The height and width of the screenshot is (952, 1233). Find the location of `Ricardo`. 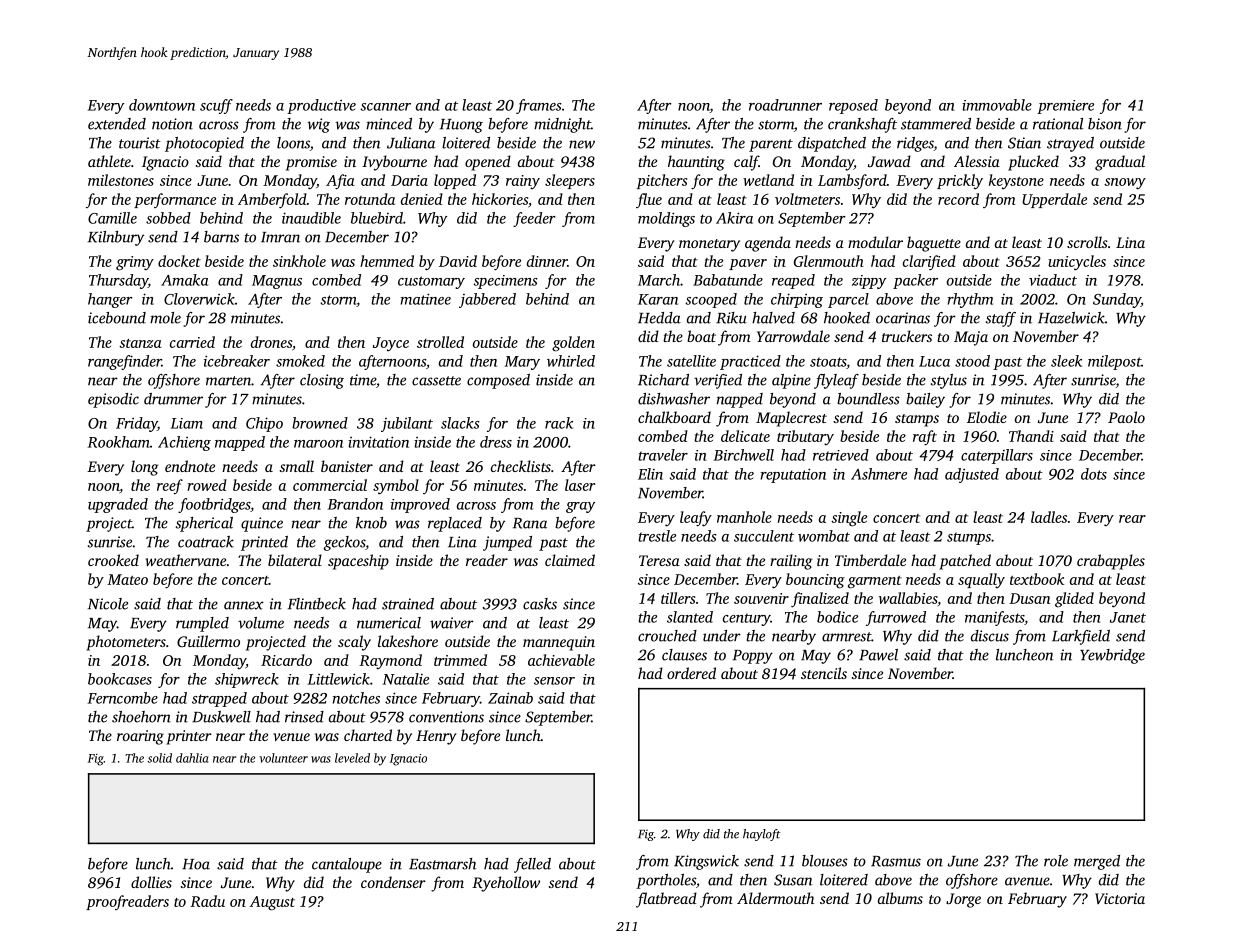

Ricardo is located at coordinates (286, 660).
